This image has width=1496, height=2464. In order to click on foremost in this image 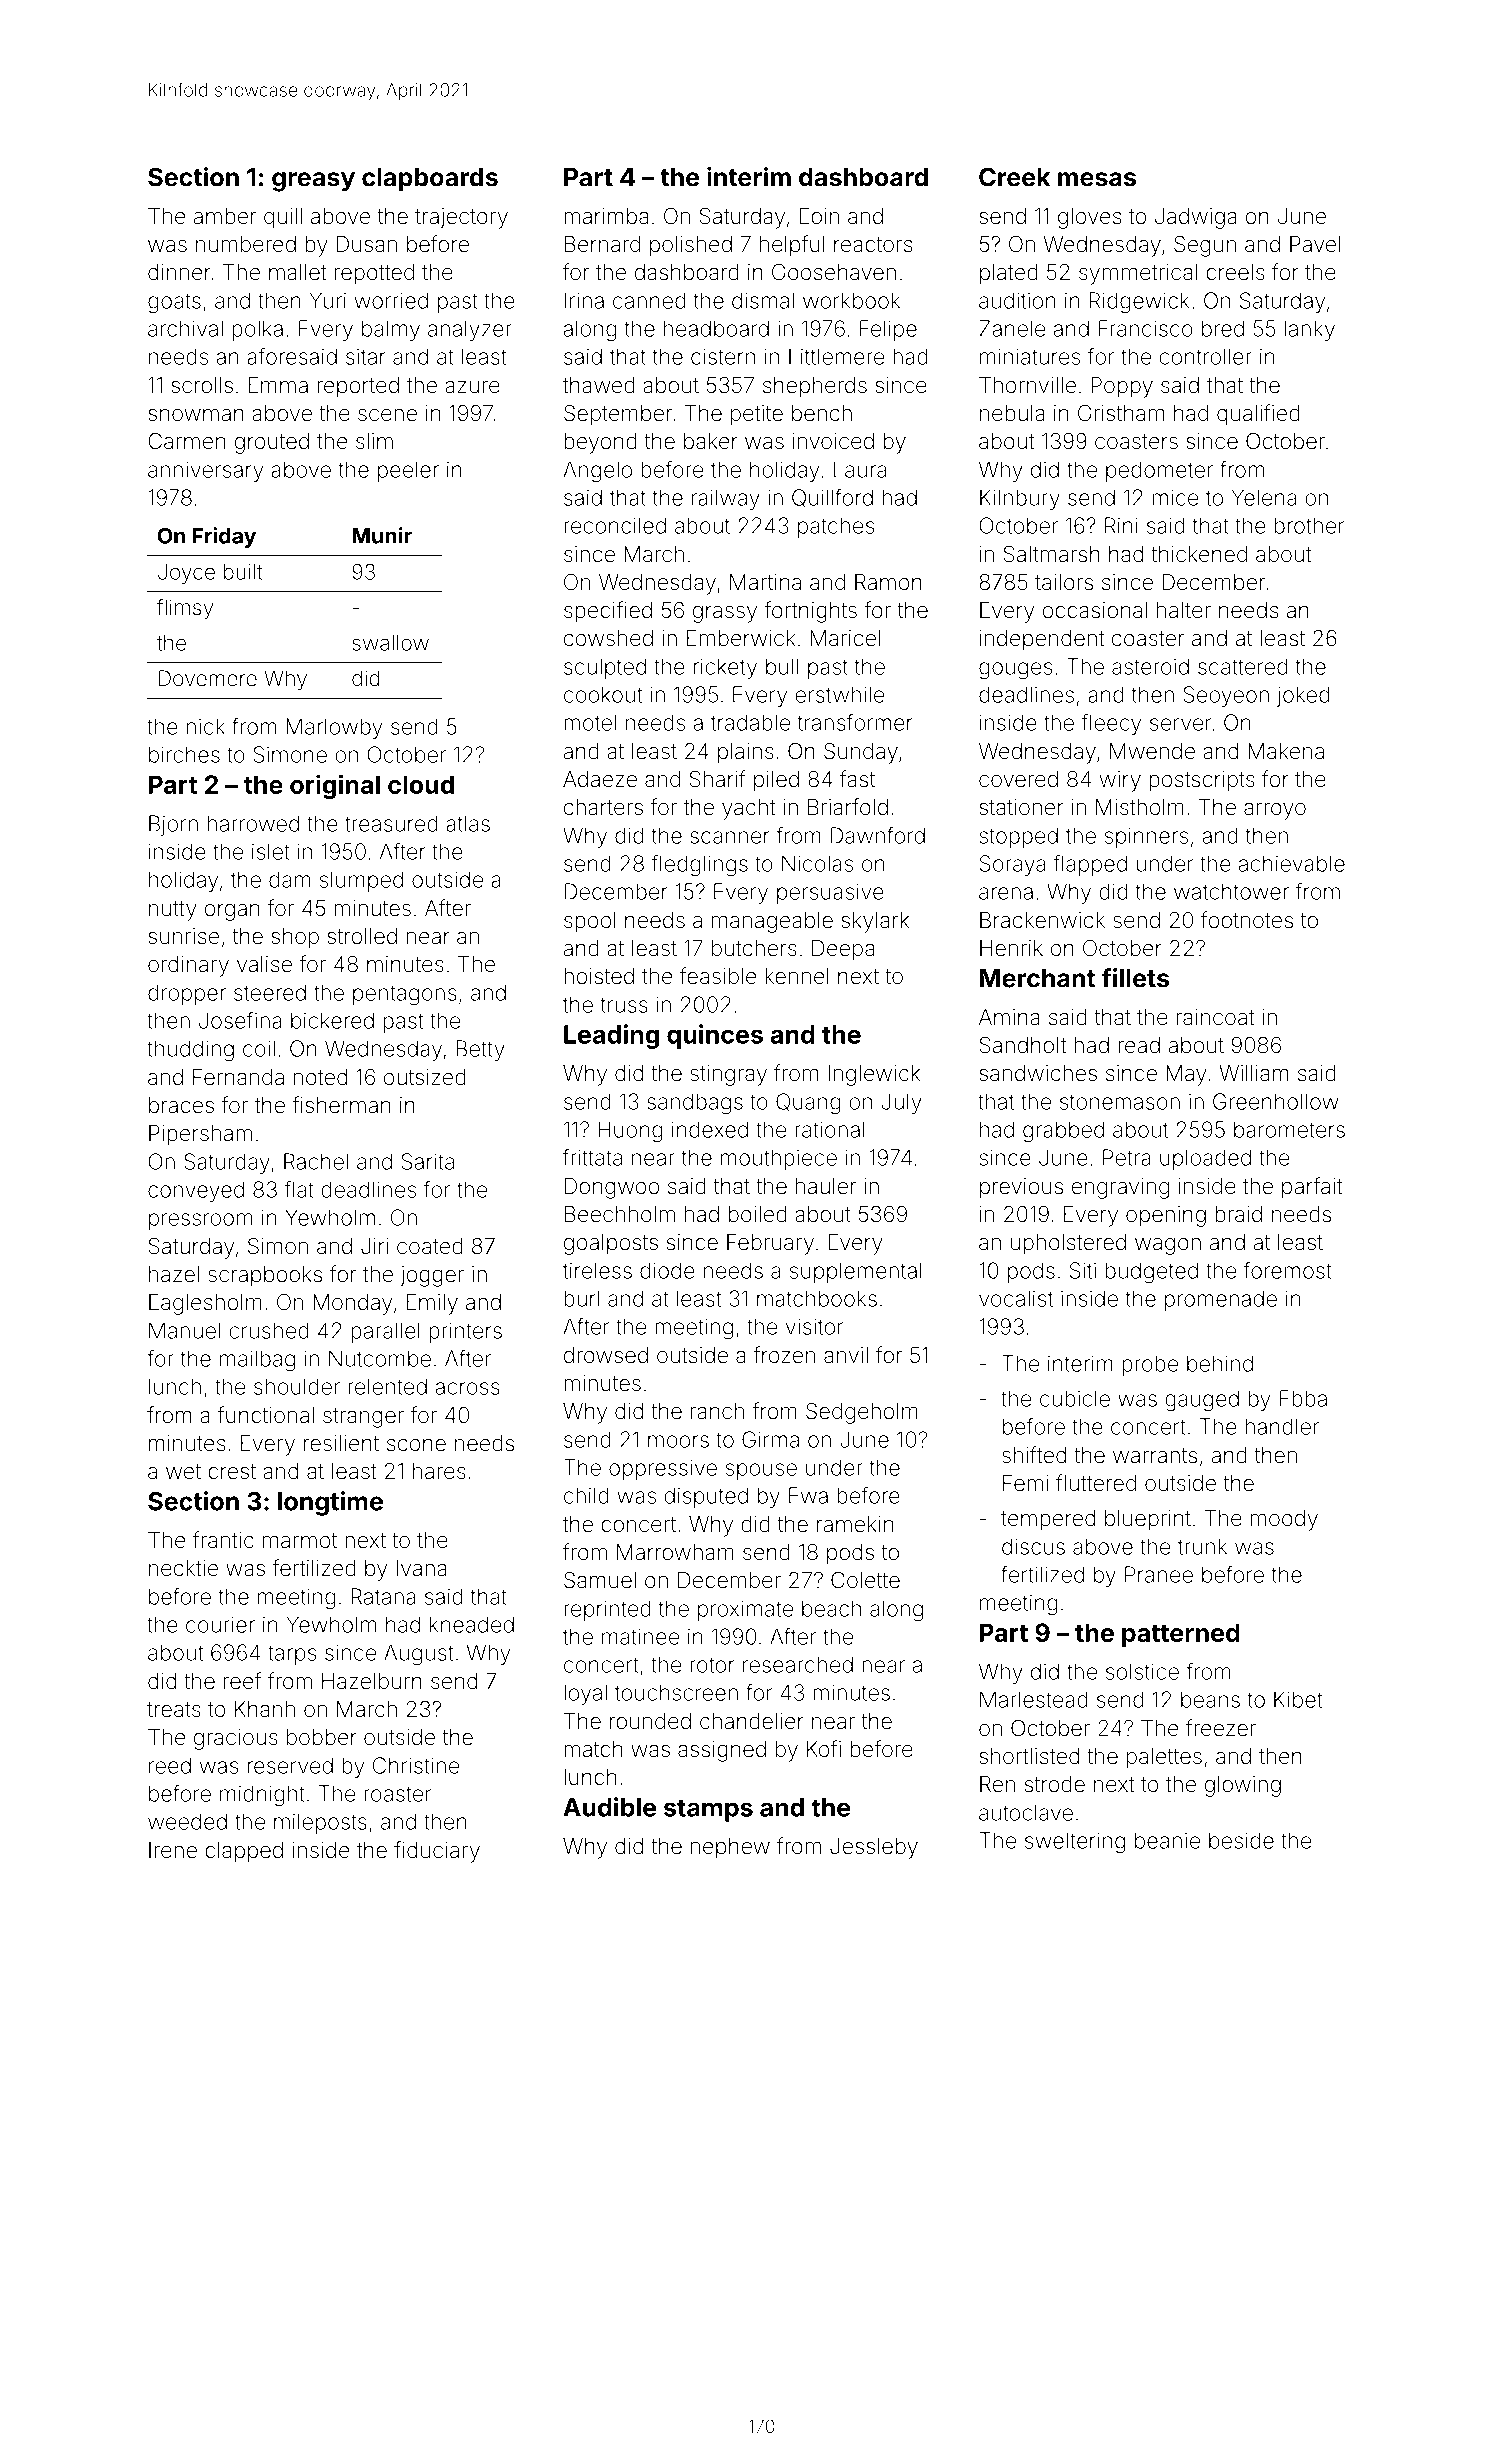, I will do `click(1287, 1270)`.
